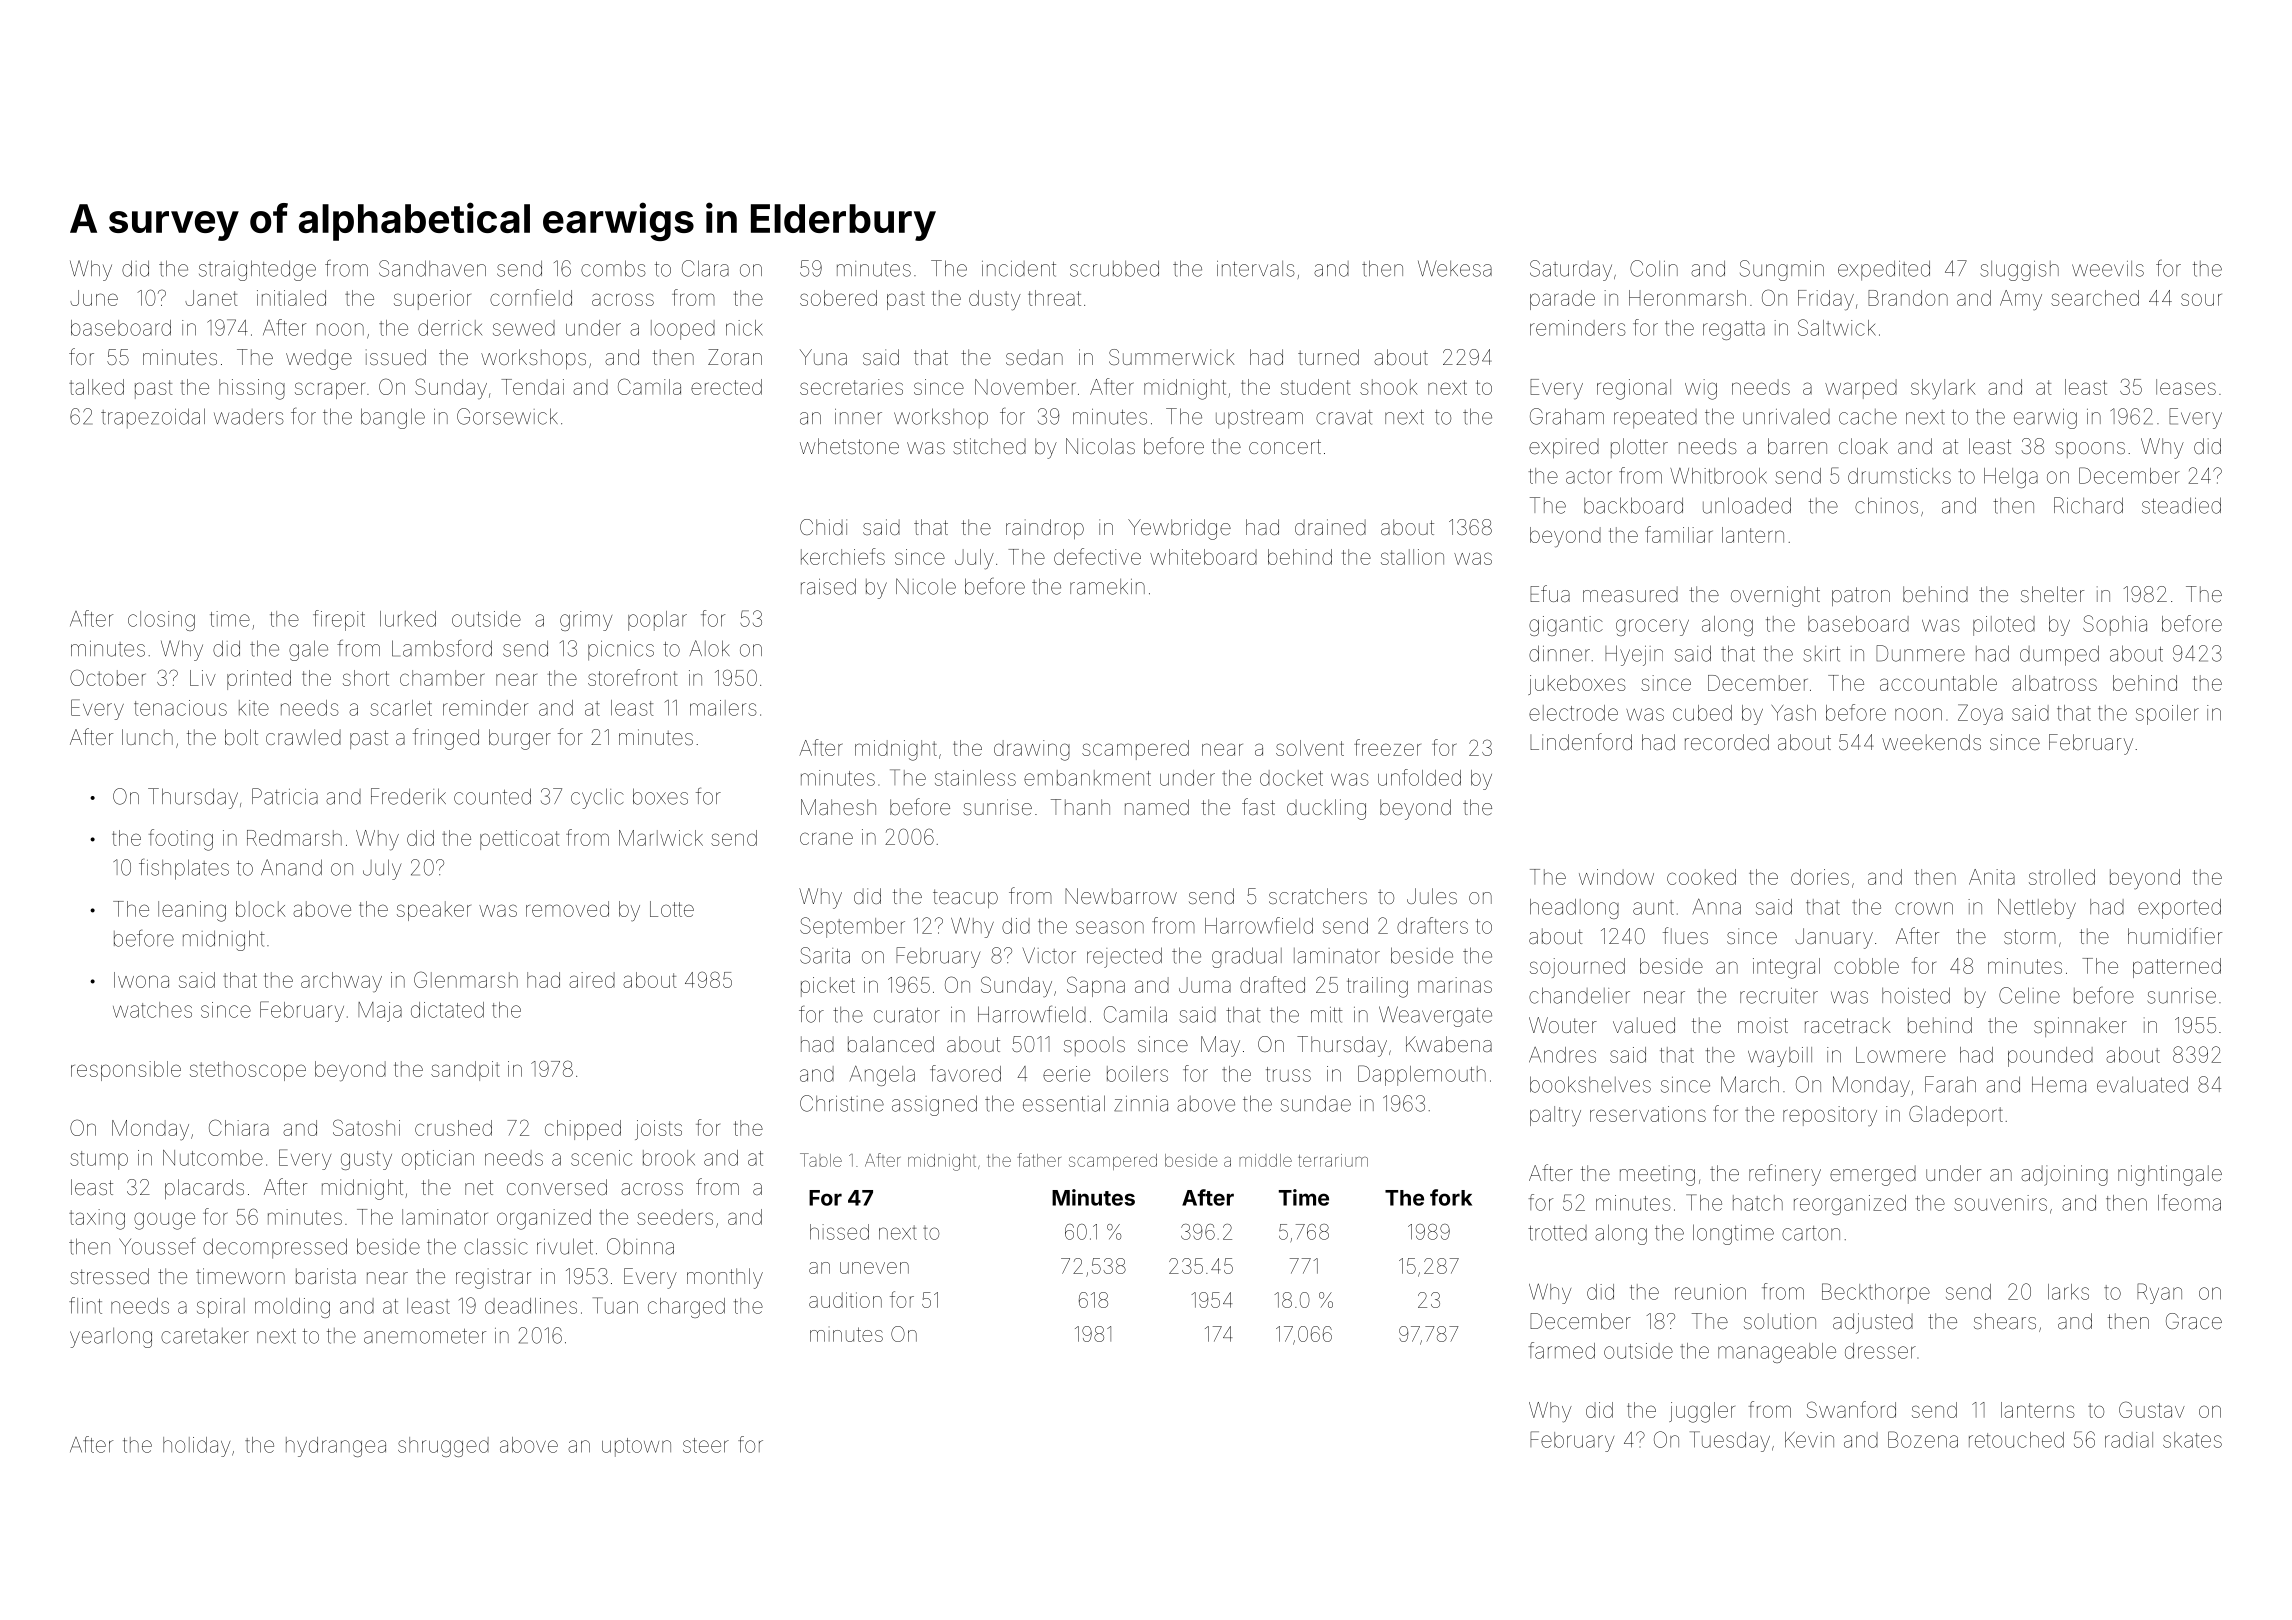  I want to click on weevils, so click(2108, 269).
